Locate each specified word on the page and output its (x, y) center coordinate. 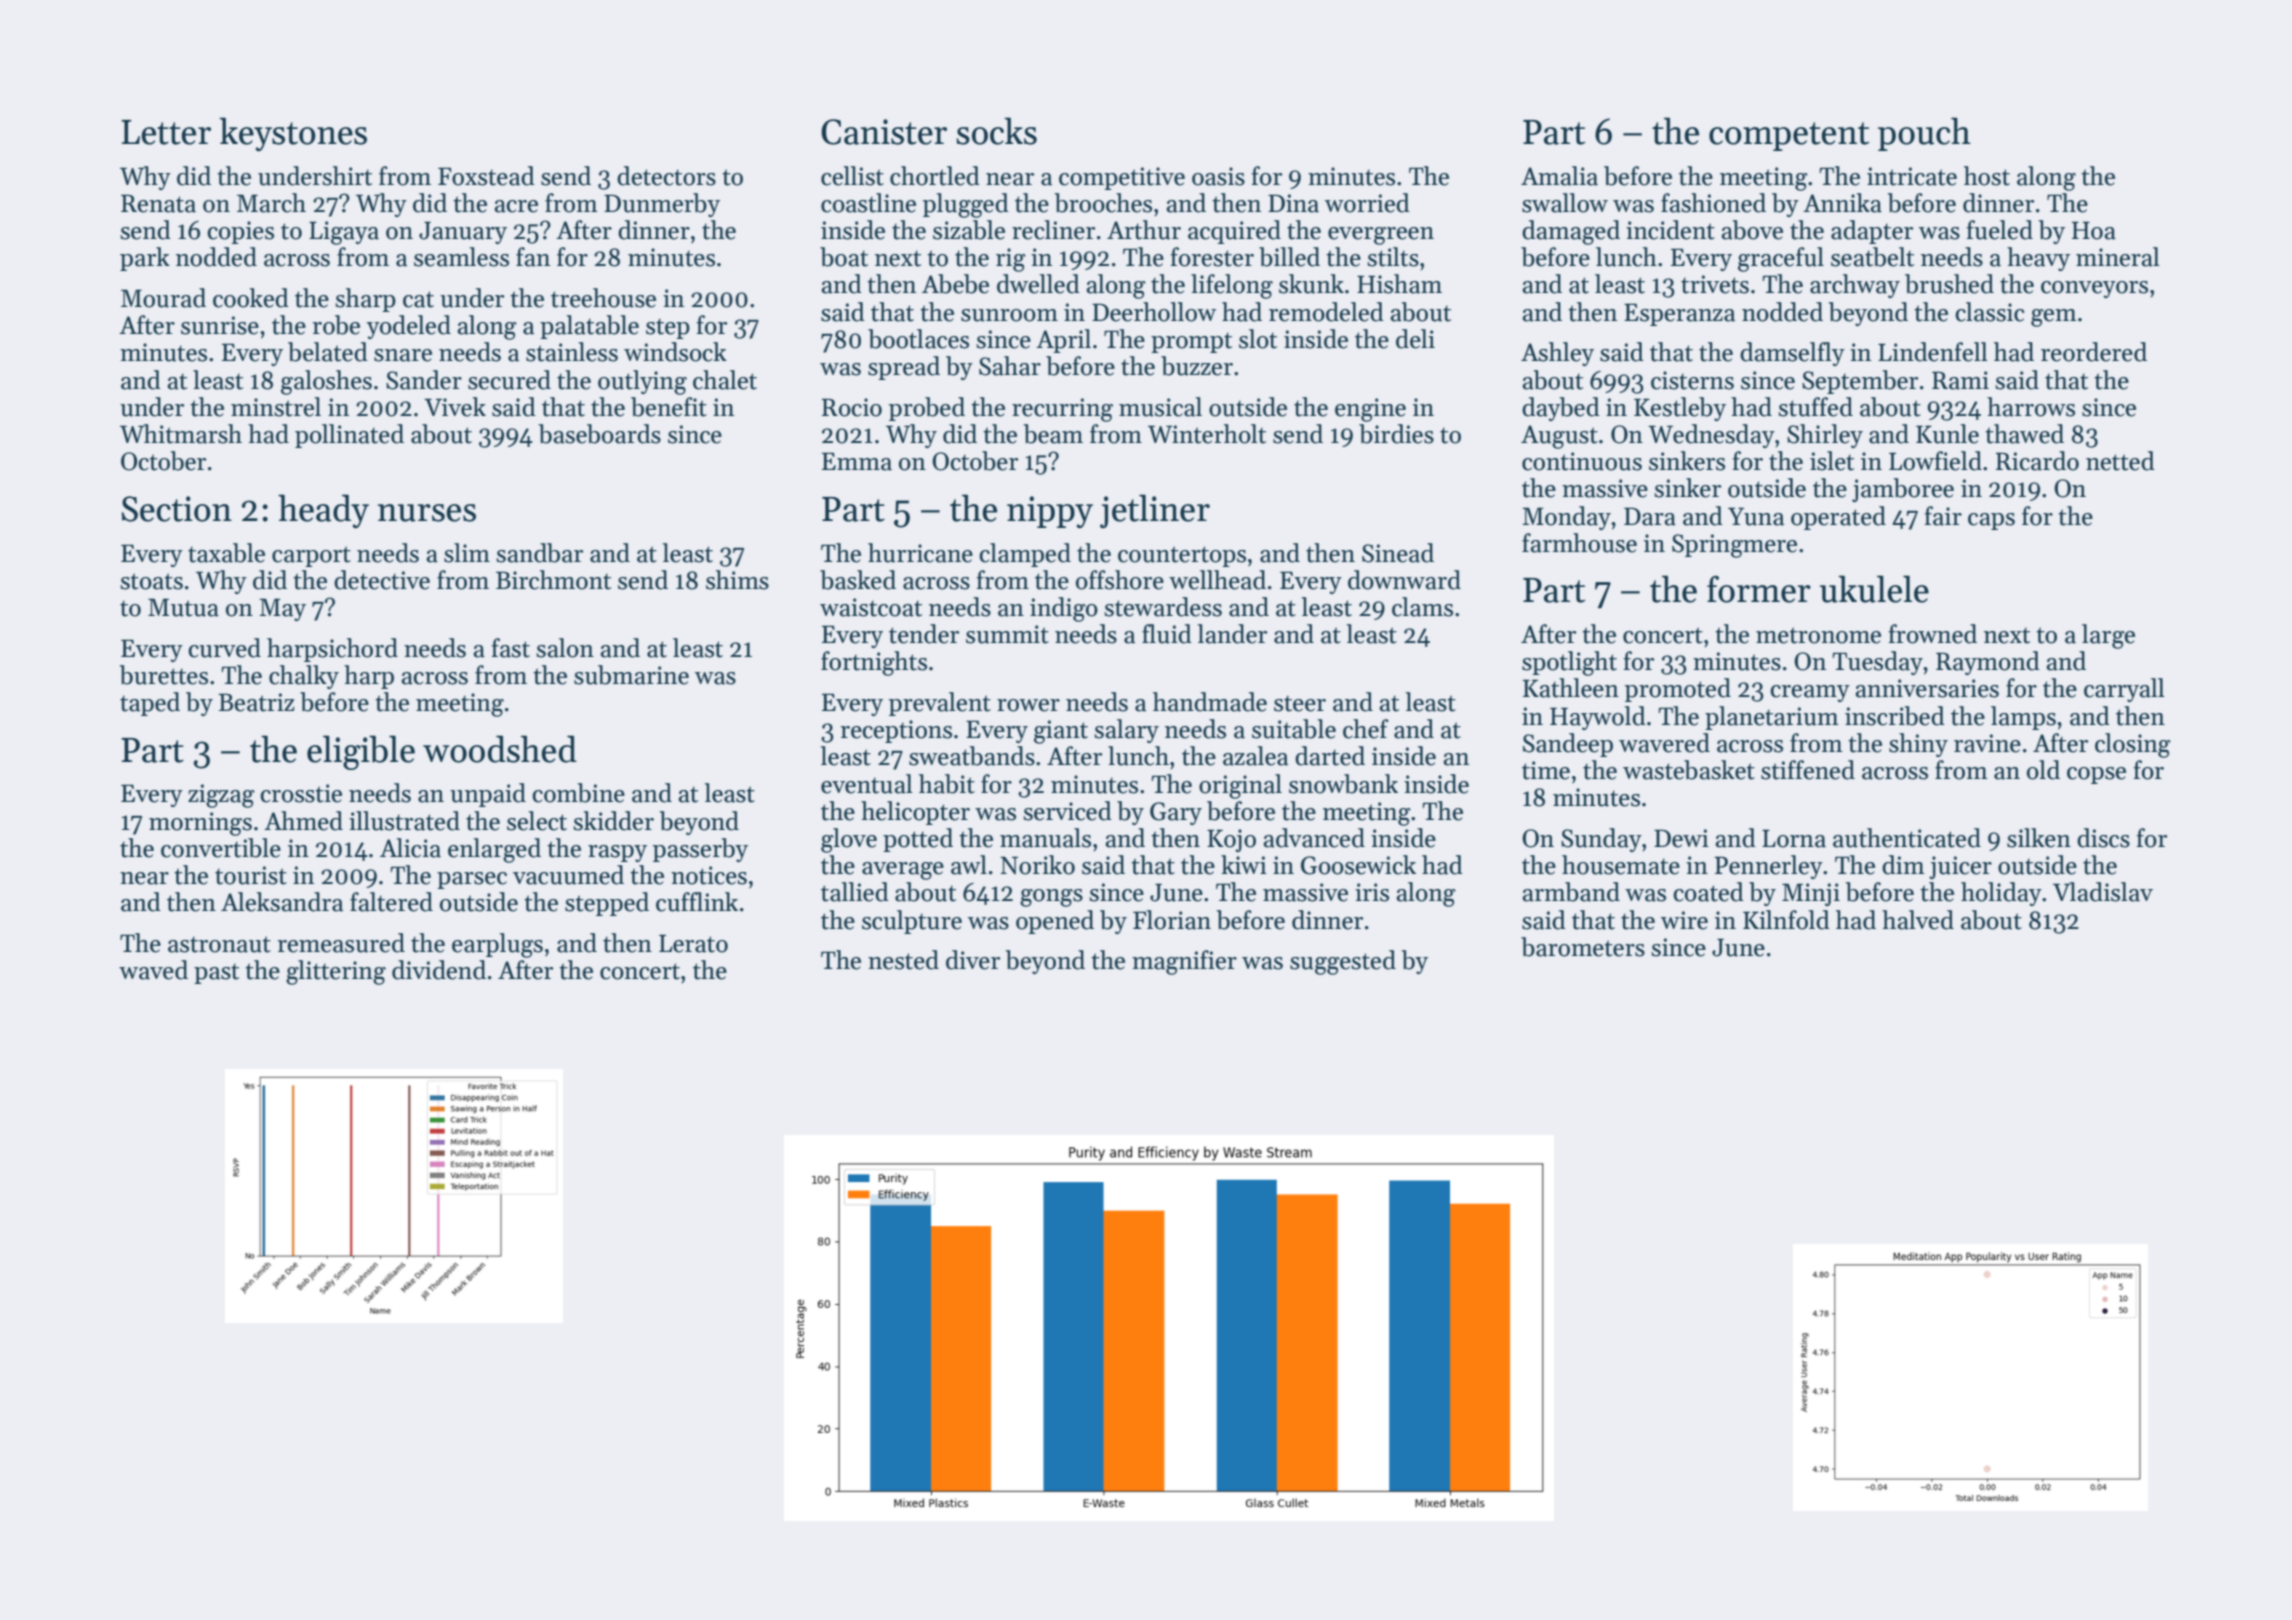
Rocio (852, 407)
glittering (336, 972)
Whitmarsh (181, 434)
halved (1918, 920)
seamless (461, 257)
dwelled (1038, 284)
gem (2054, 318)
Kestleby (1680, 409)
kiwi (1244, 864)
